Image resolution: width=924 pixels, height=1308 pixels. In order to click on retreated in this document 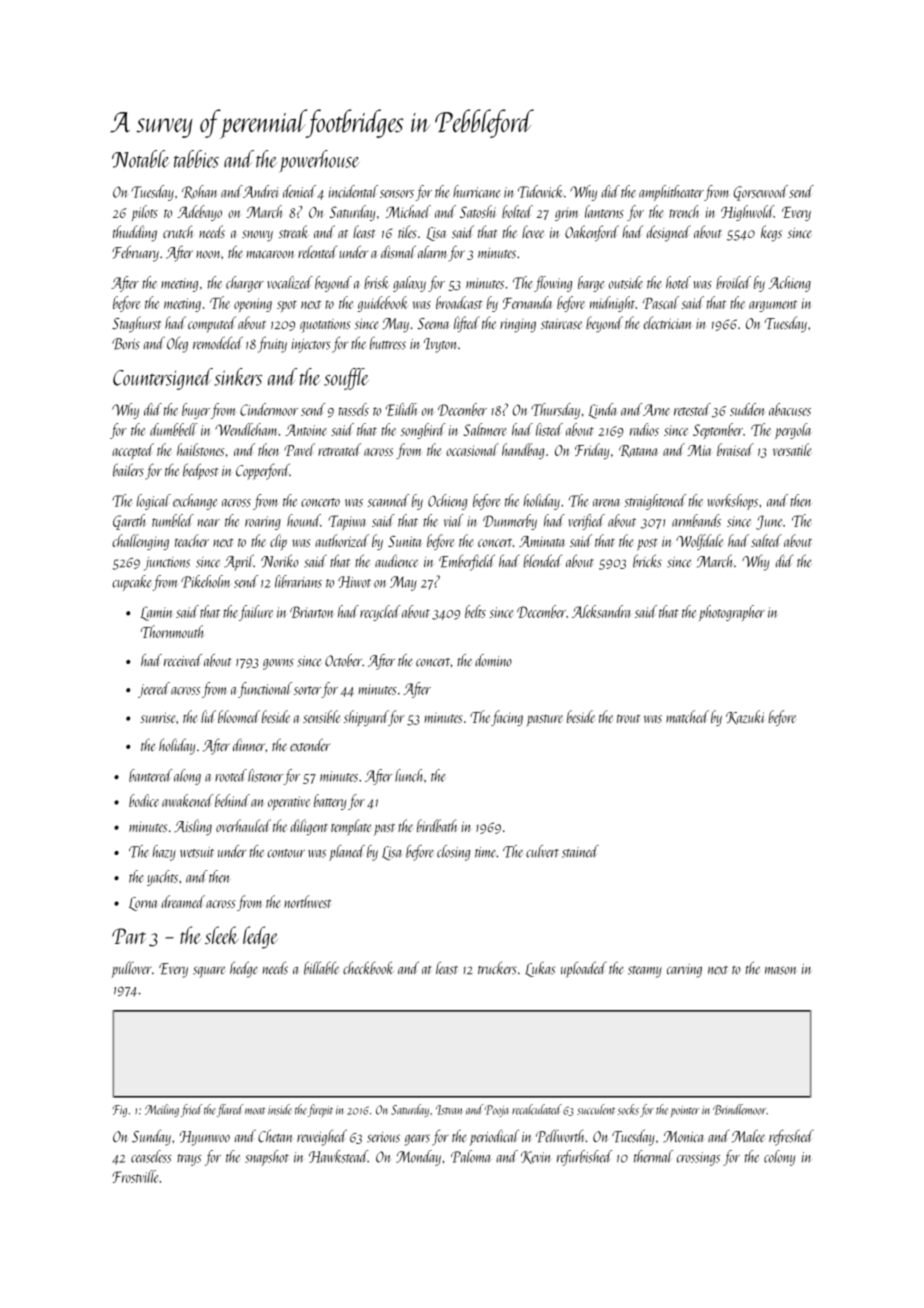, I will do `click(339, 449)`.
